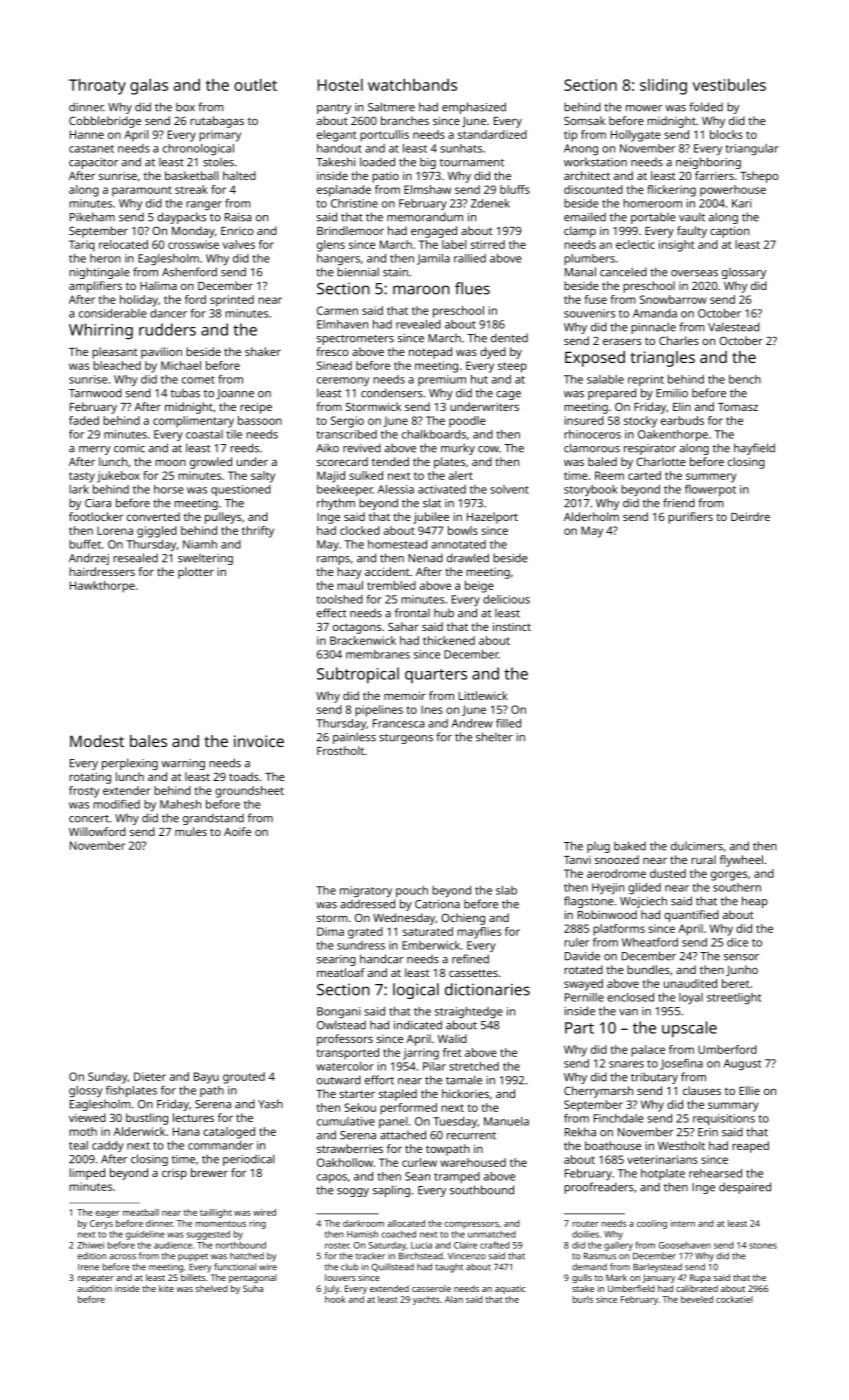 The height and width of the document is (1400, 849). Describe the element at coordinates (750, 516) in the document. I see `Deirdre` at that location.
